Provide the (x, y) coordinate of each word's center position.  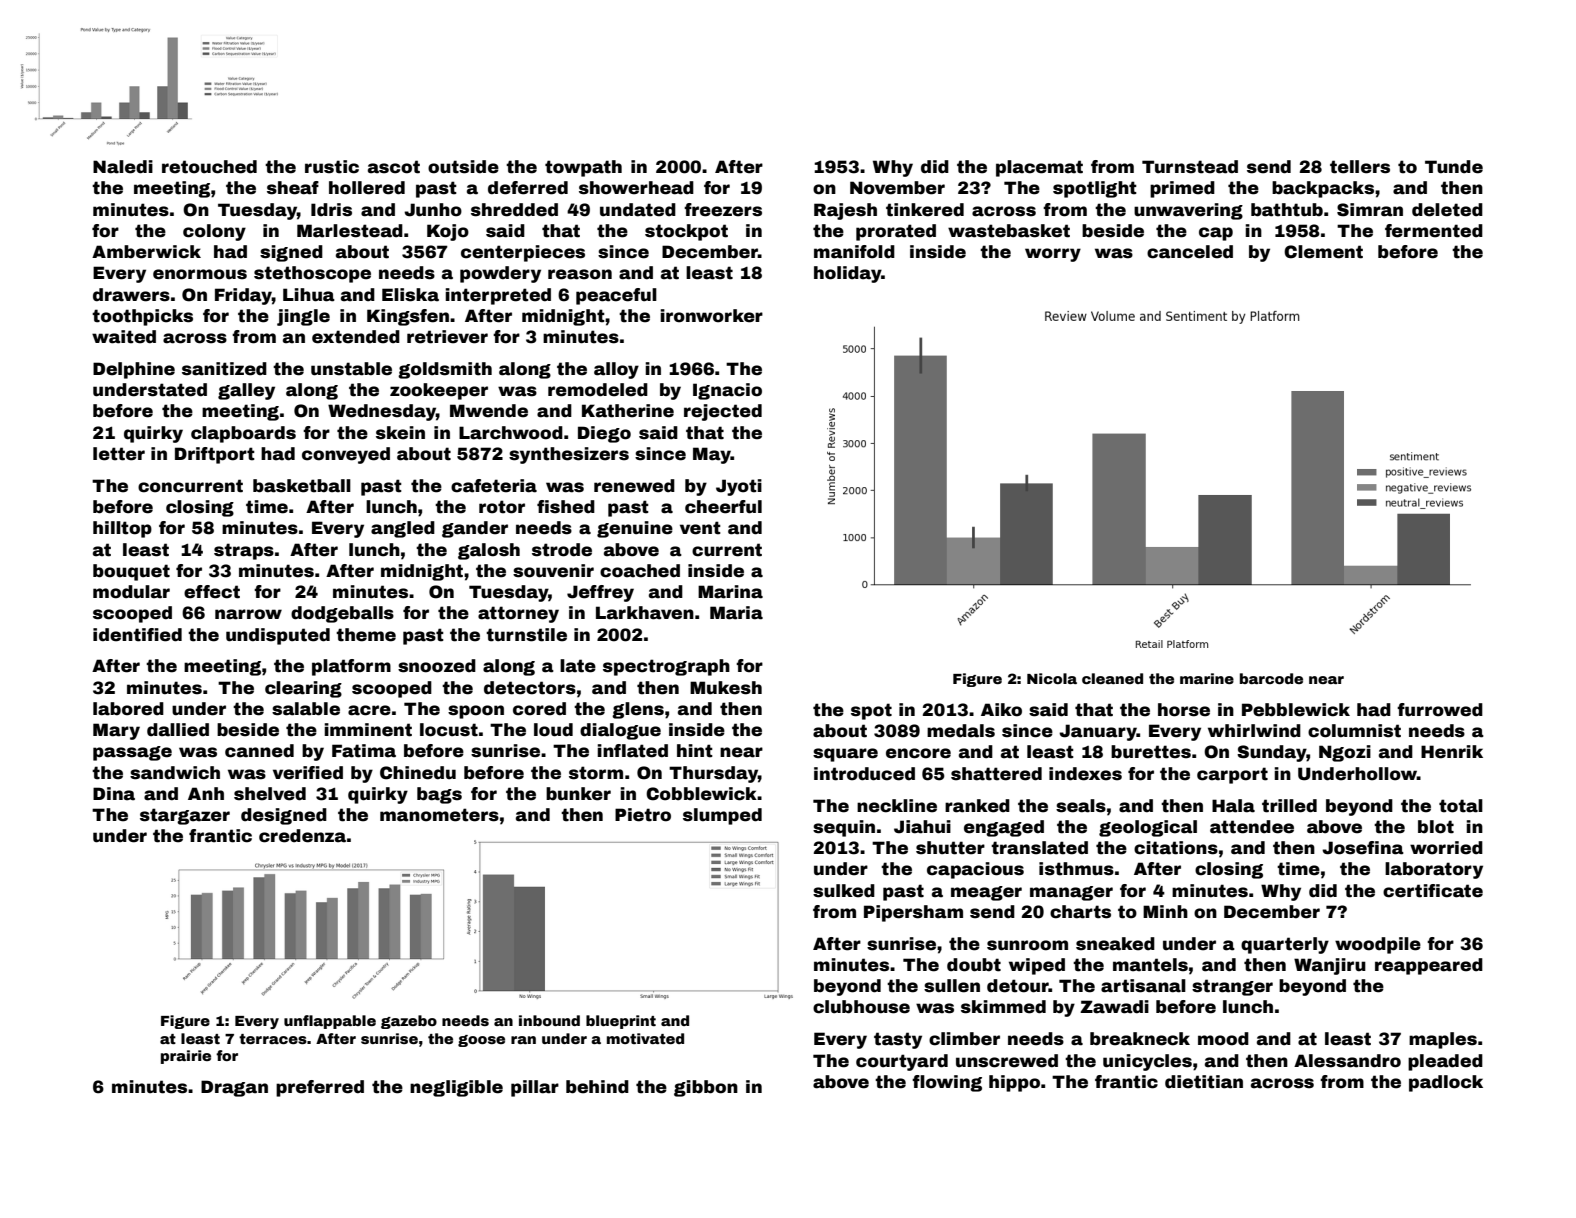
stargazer (185, 816)
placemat (1039, 168)
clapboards (243, 434)
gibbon (706, 1088)
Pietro (643, 815)
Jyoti (739, 487)
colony (214, 232)
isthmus (1076, 869)
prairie (186, 1057)
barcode (1271, 678)
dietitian (1204, 1082)
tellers (1360, 167)
